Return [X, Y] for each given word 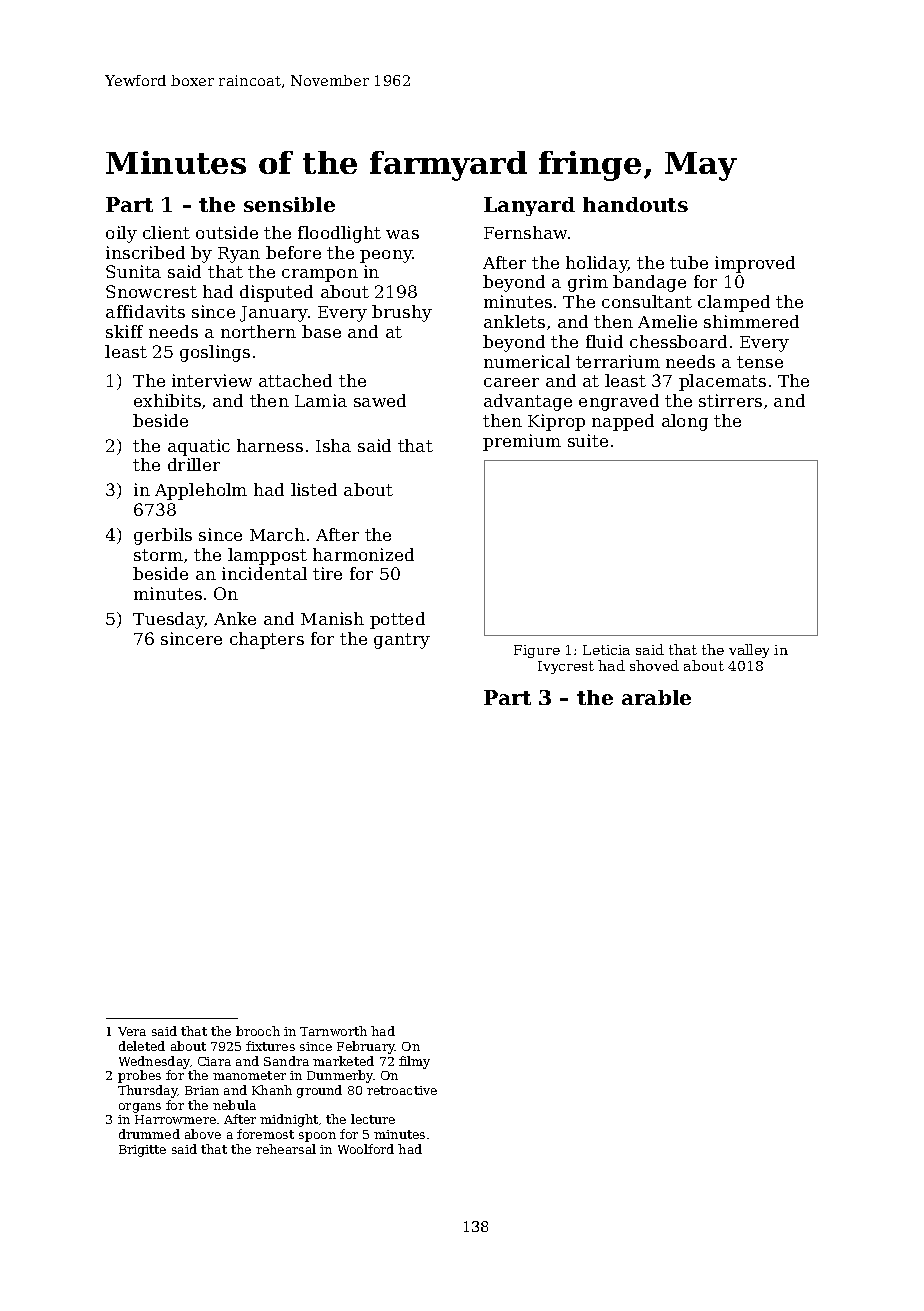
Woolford [366, 1149]
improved [755, 264]
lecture [373, 1119]
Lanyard [529, 206]
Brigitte [142, 1151]
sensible [289, 204]
